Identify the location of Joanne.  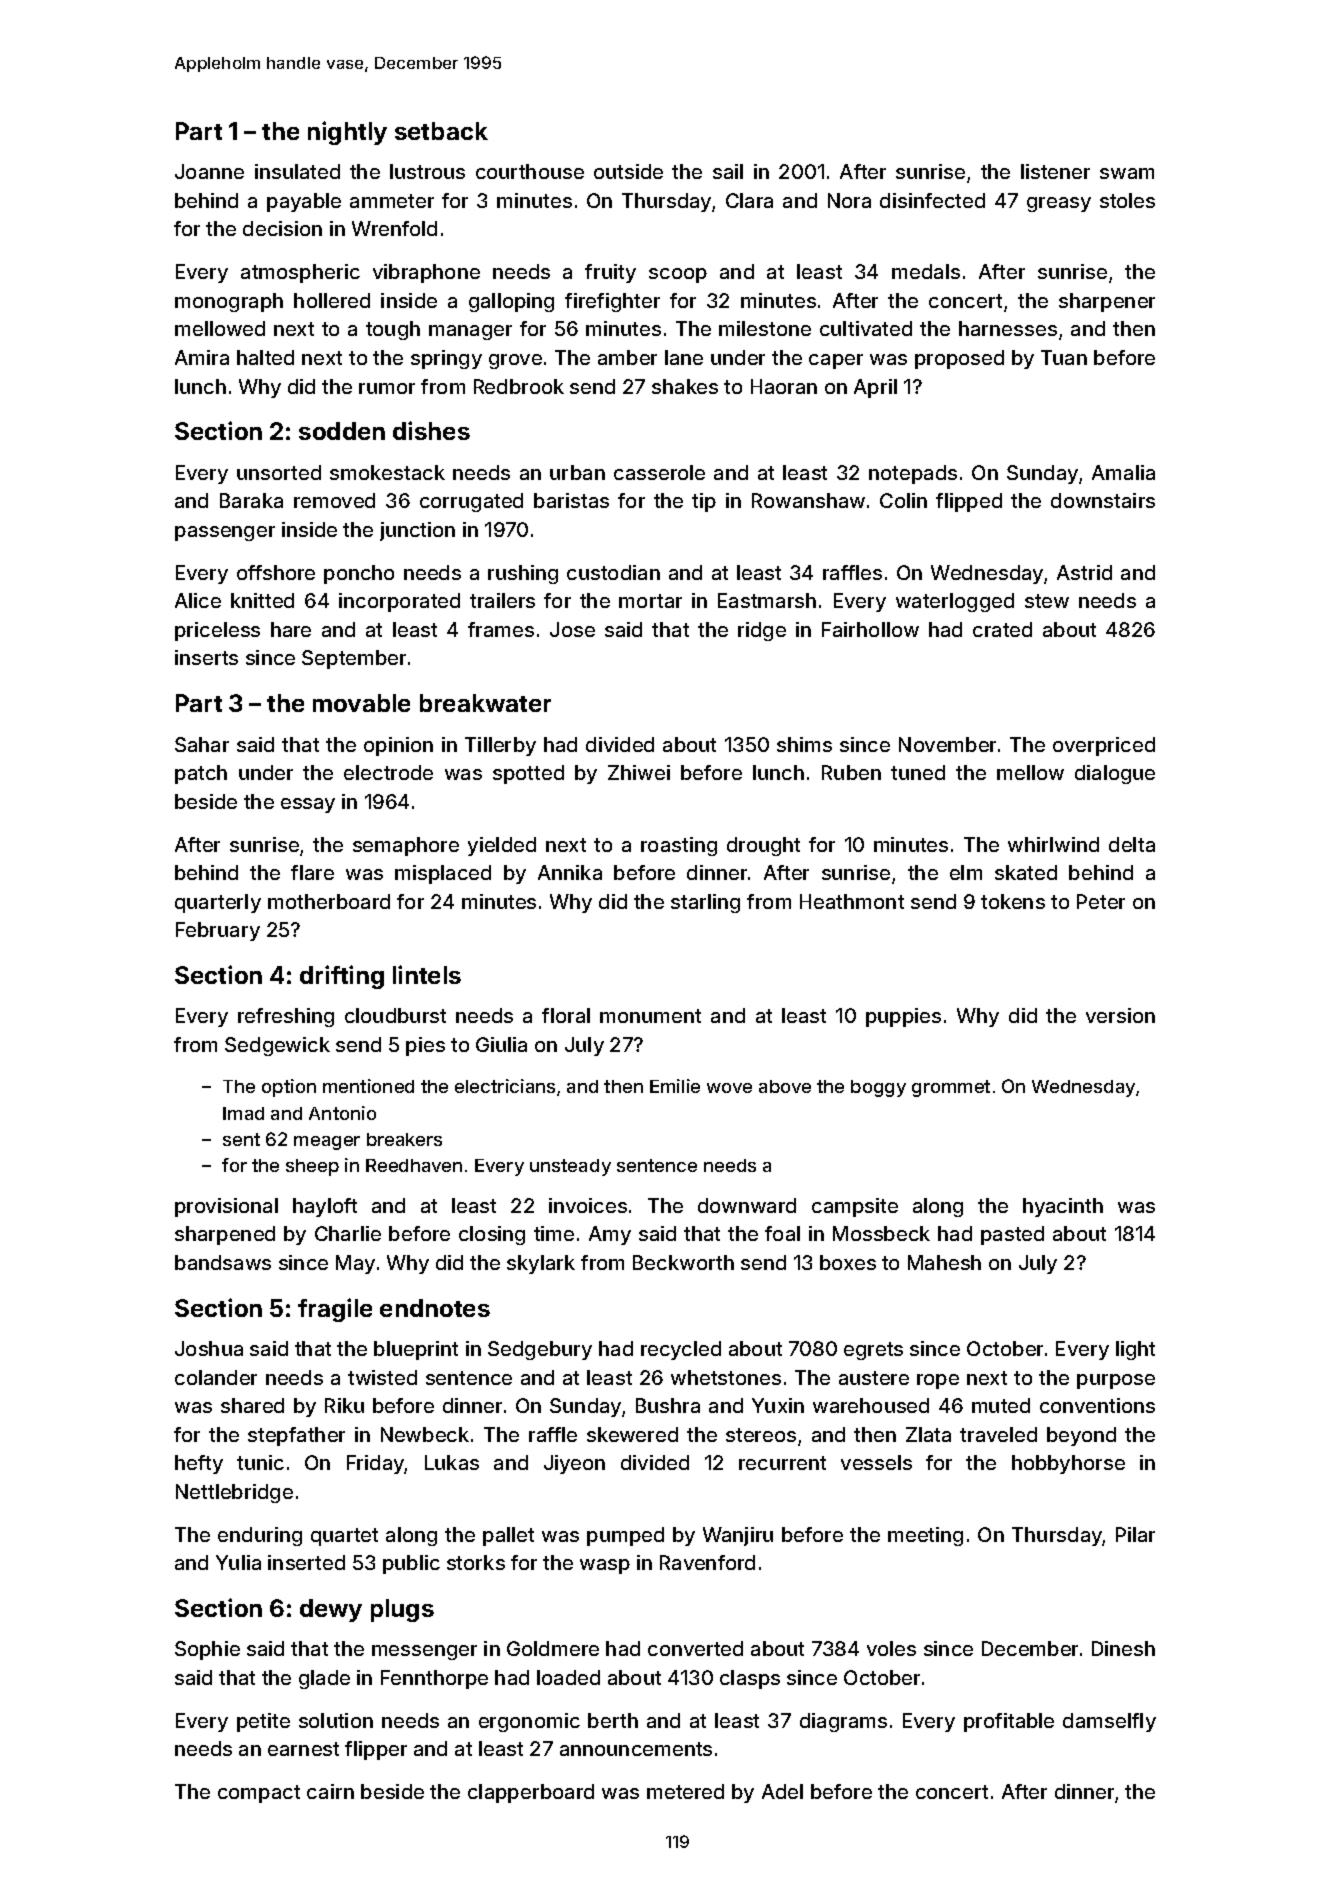
(209, 171).
